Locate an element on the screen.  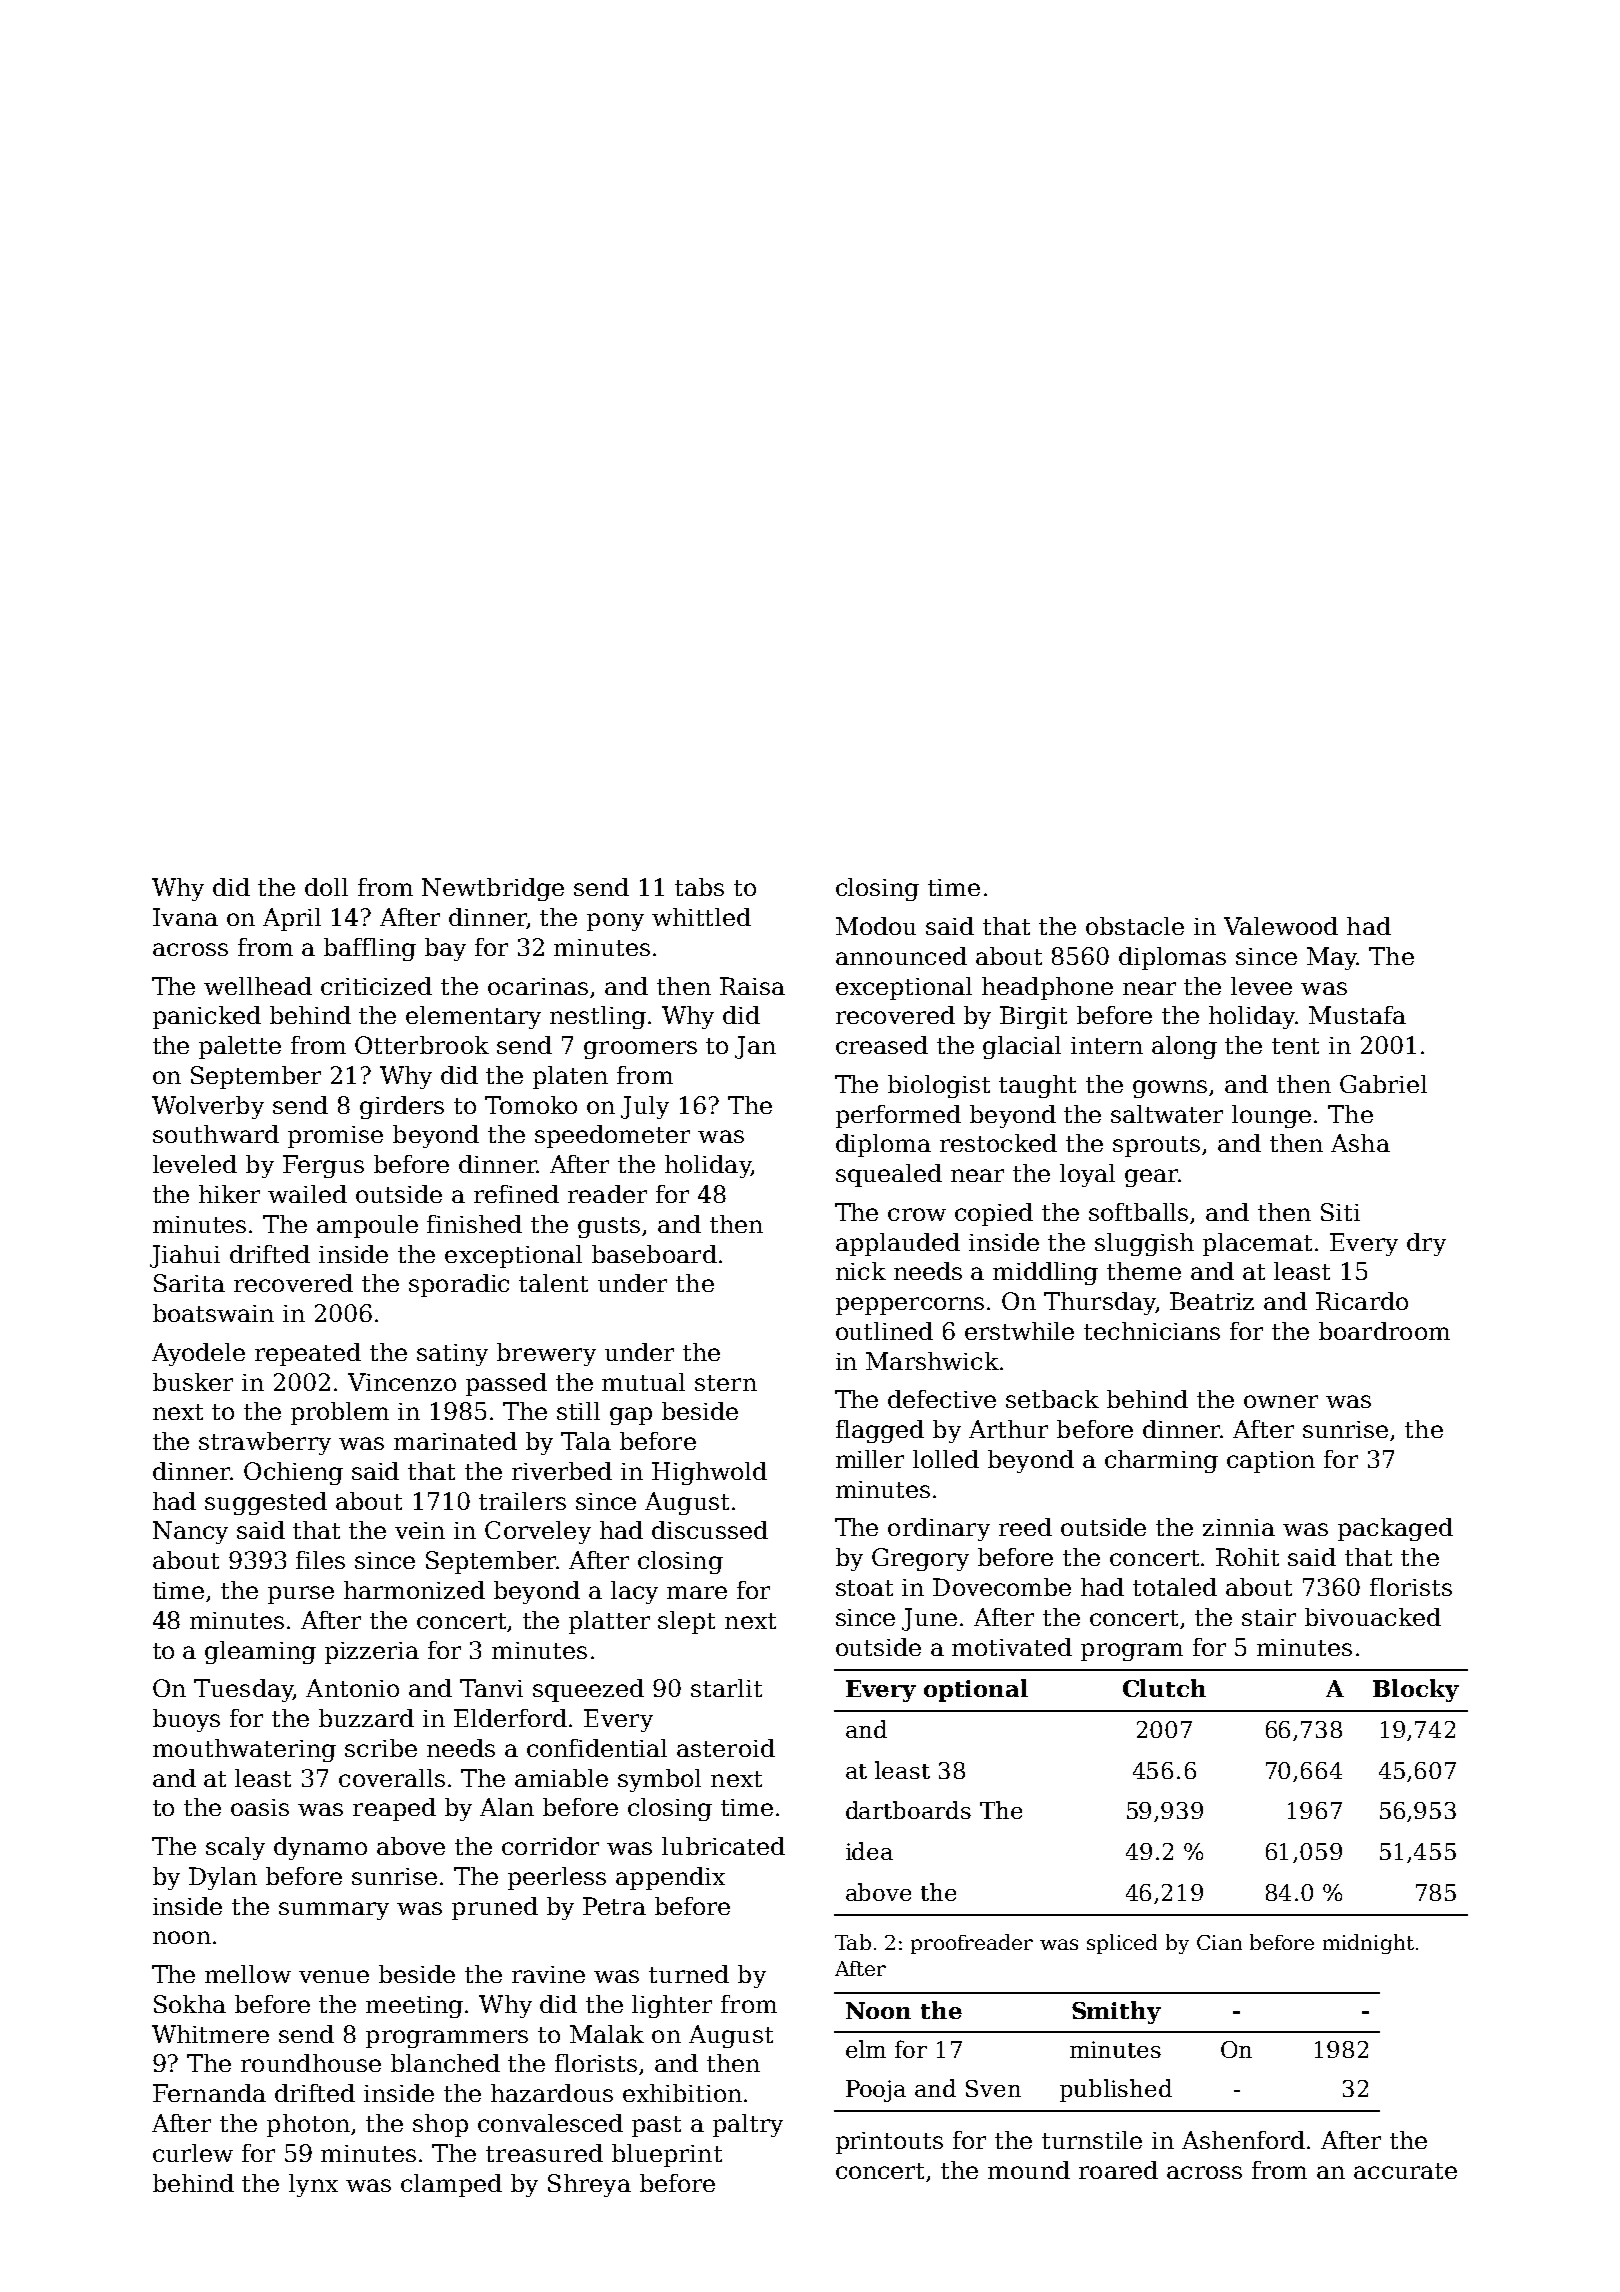
girders is located at coordinates (402, 1107).
